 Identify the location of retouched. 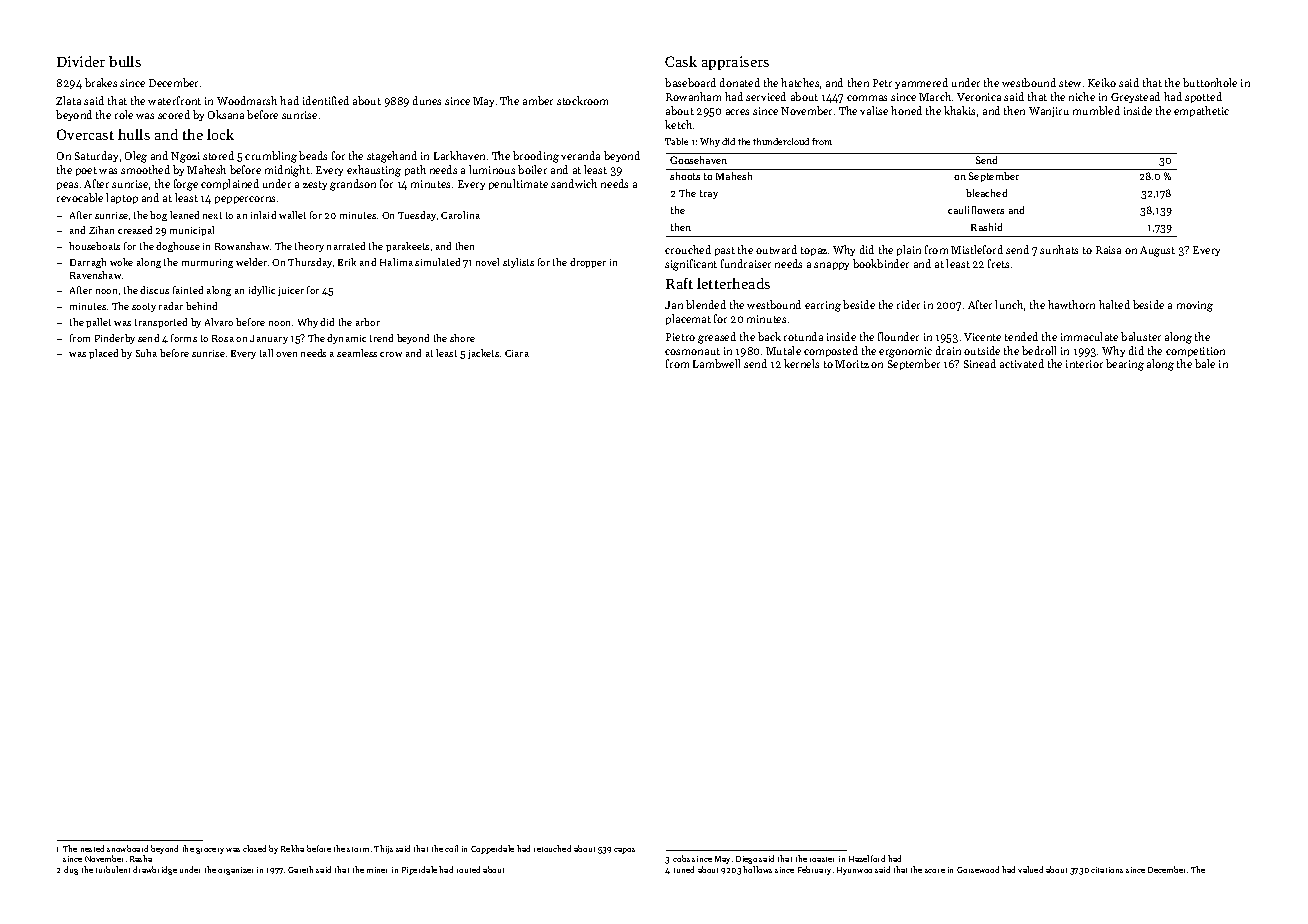
(552, 848).
